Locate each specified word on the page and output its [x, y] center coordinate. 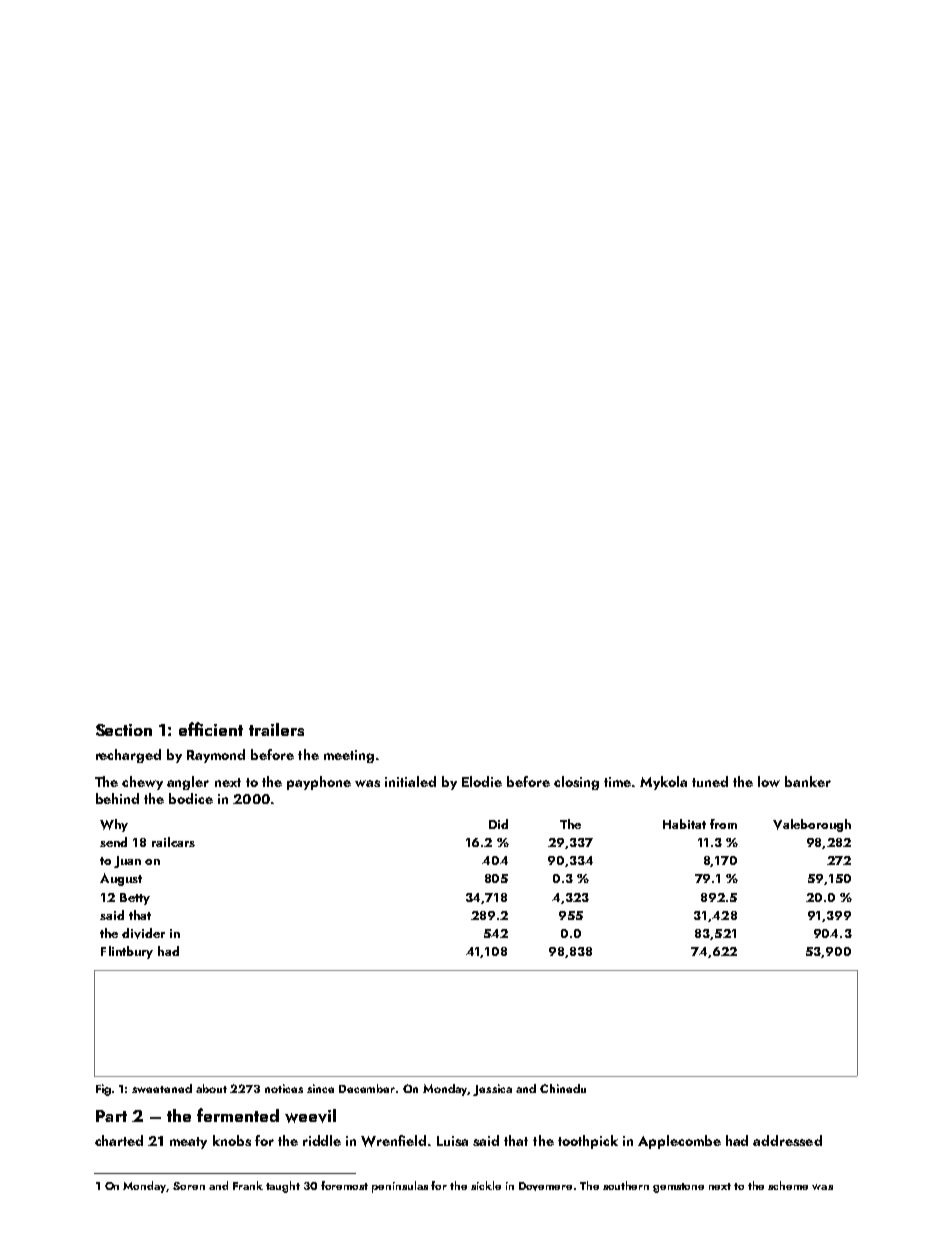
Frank [248, 1185]
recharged [128, 756]
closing [576, 783]
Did [498, 824]
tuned [710, 781]
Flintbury [127, 952]
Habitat [684, 824]
